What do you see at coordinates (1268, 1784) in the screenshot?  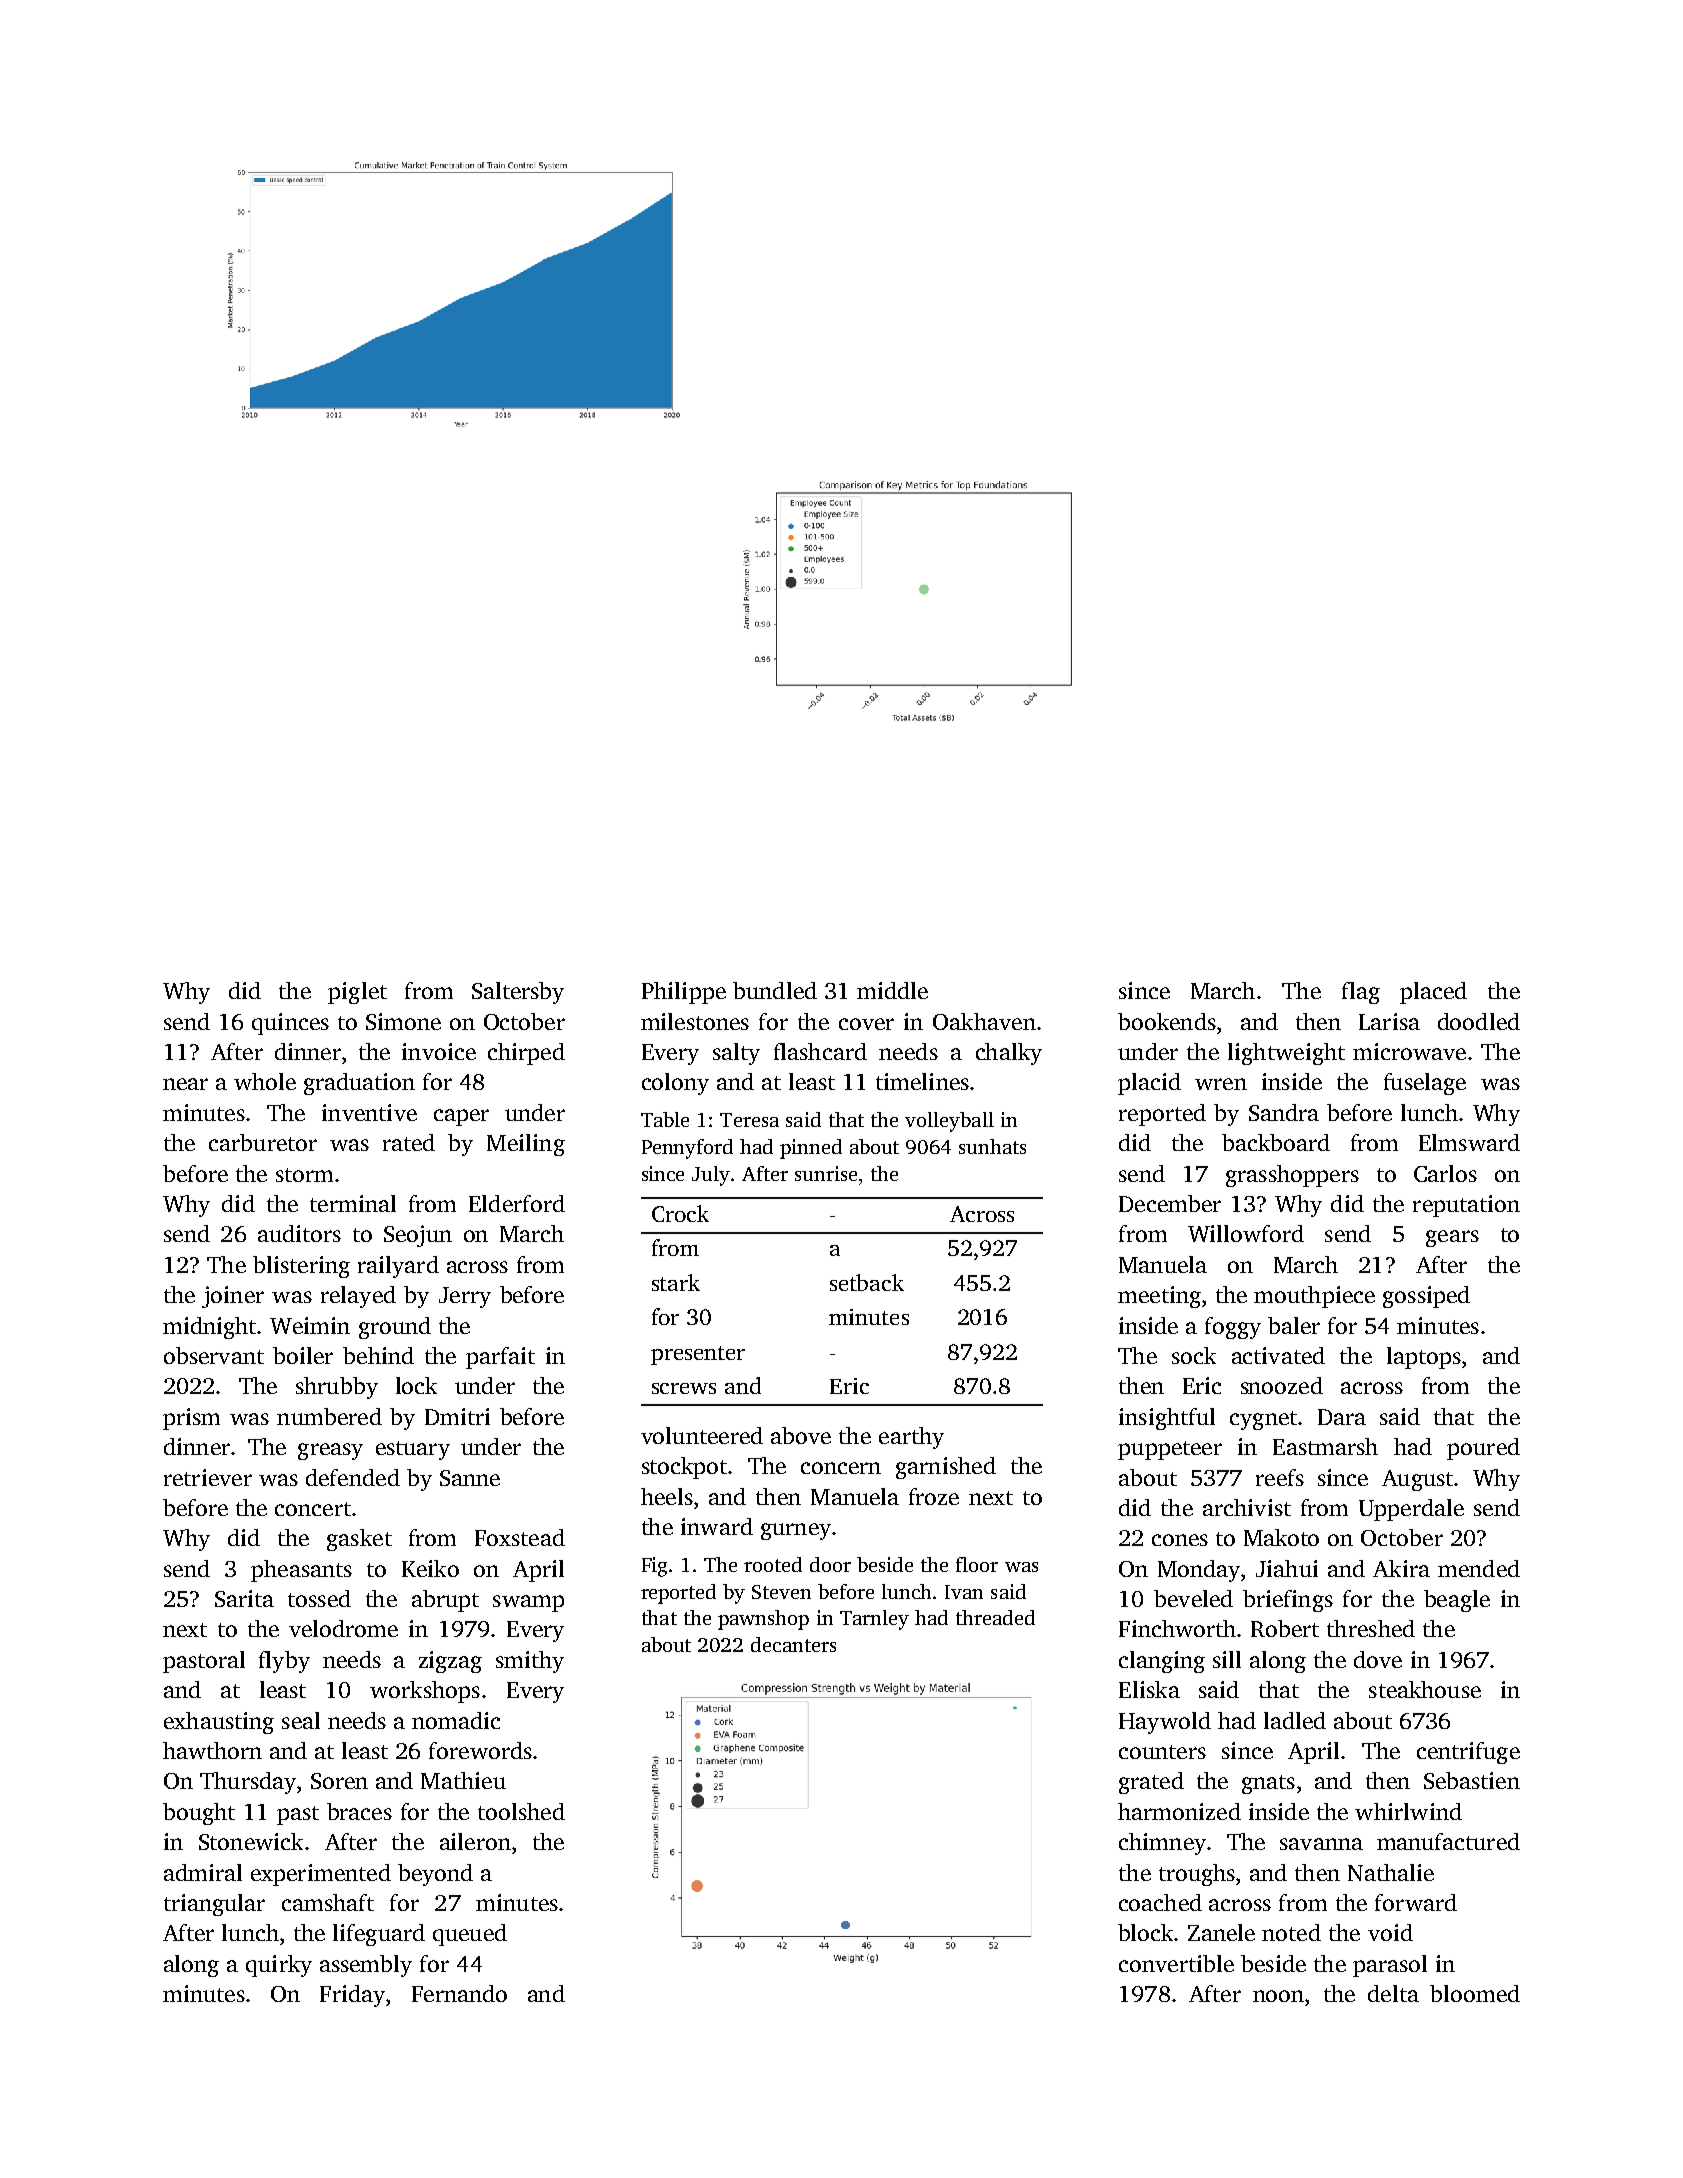 I see `gnats` at bounding box center [1268, 1784].
